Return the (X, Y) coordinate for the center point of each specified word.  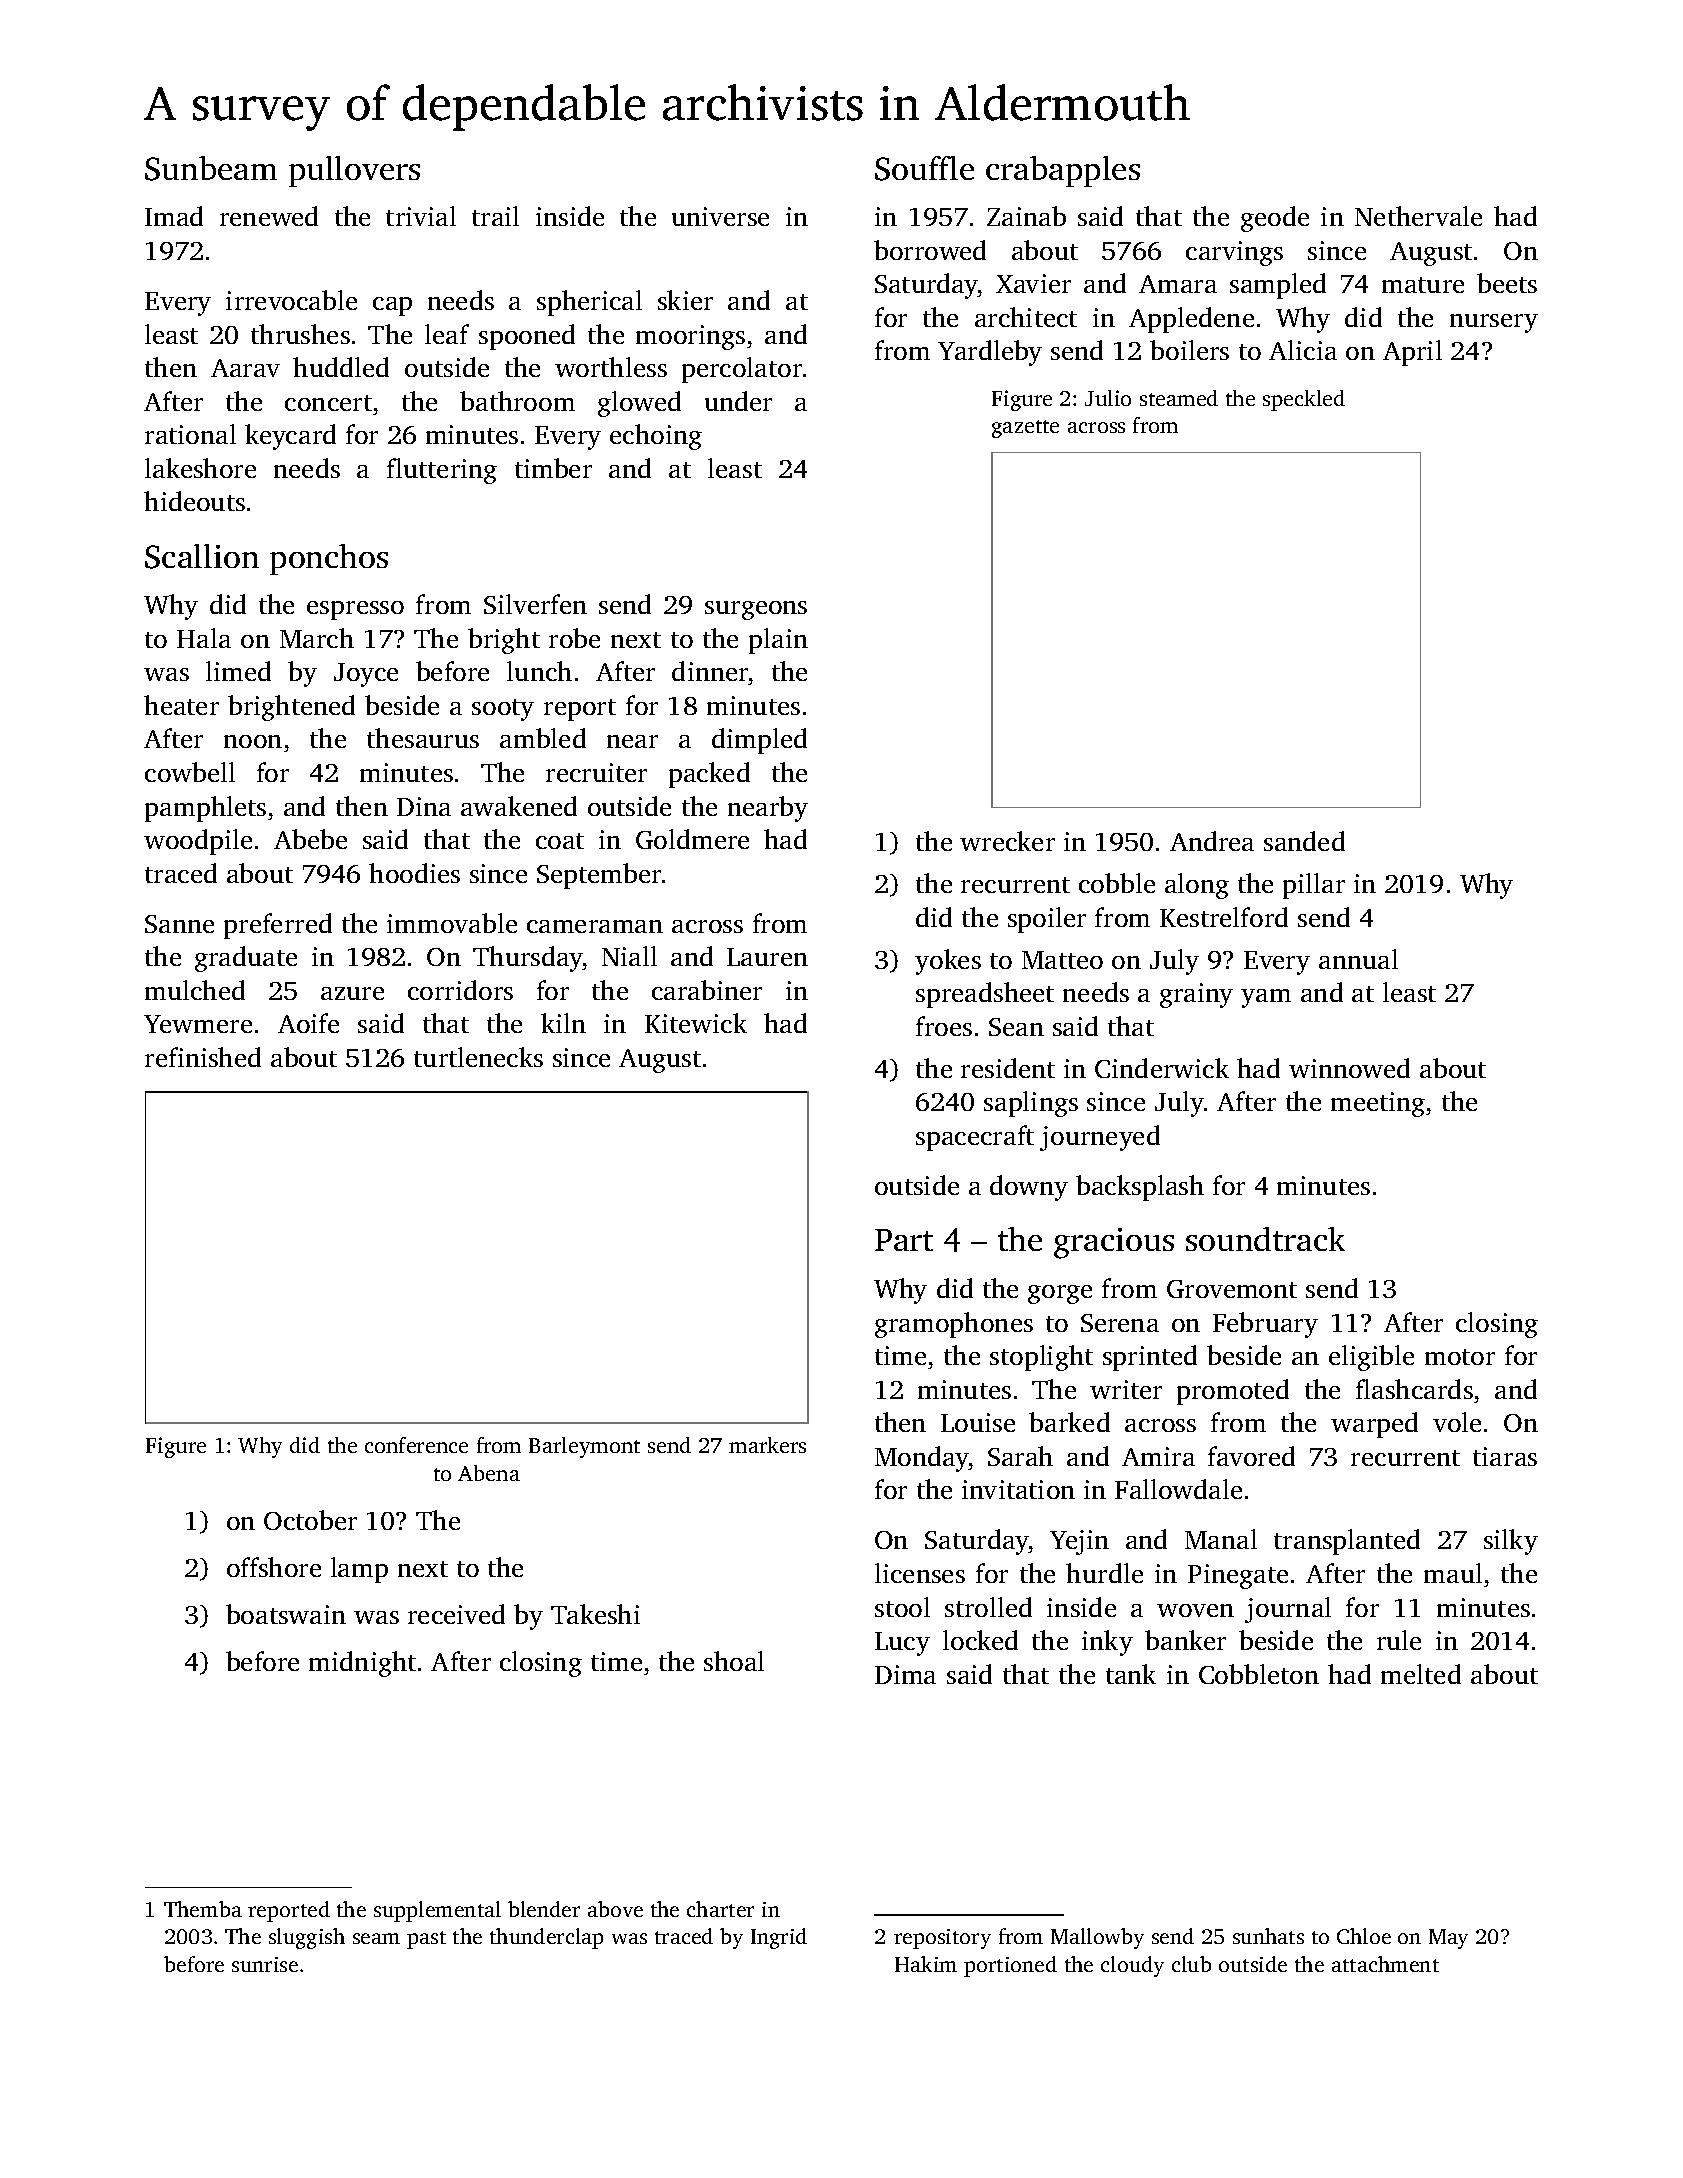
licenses (920, 1573)
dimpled (759, 741)
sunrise (265, 1964)
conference (416, 1445)
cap (392, 306)
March (317, 638)
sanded (1304, 841)
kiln (563, 1023)
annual (1358, 959)
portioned (1010, 1966)
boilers (1189, 350)
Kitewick (696, 1023)
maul (1453, 1573)
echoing (656, 437)
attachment (1385, 1964)
